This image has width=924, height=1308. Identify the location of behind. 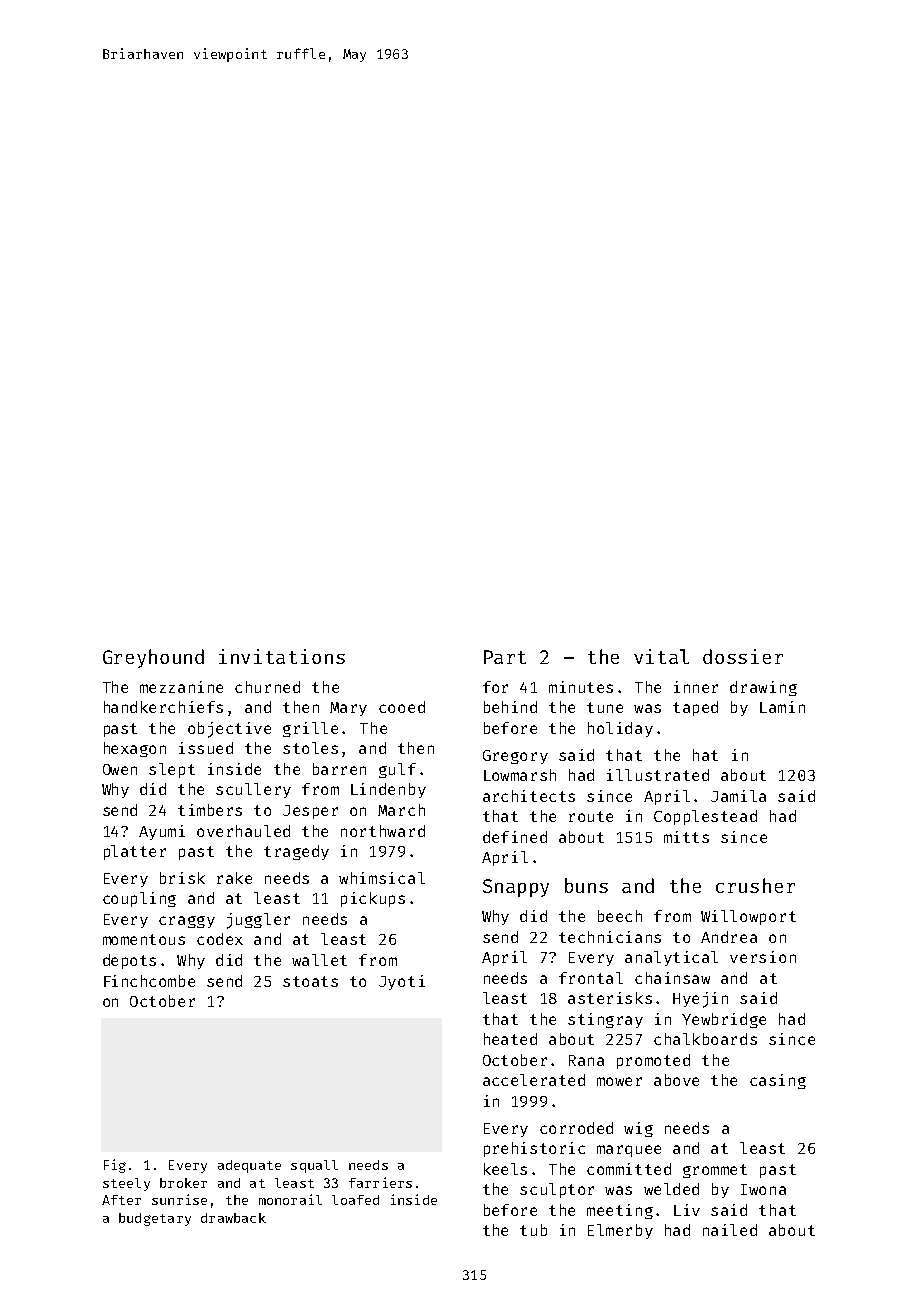
(510, 707).
